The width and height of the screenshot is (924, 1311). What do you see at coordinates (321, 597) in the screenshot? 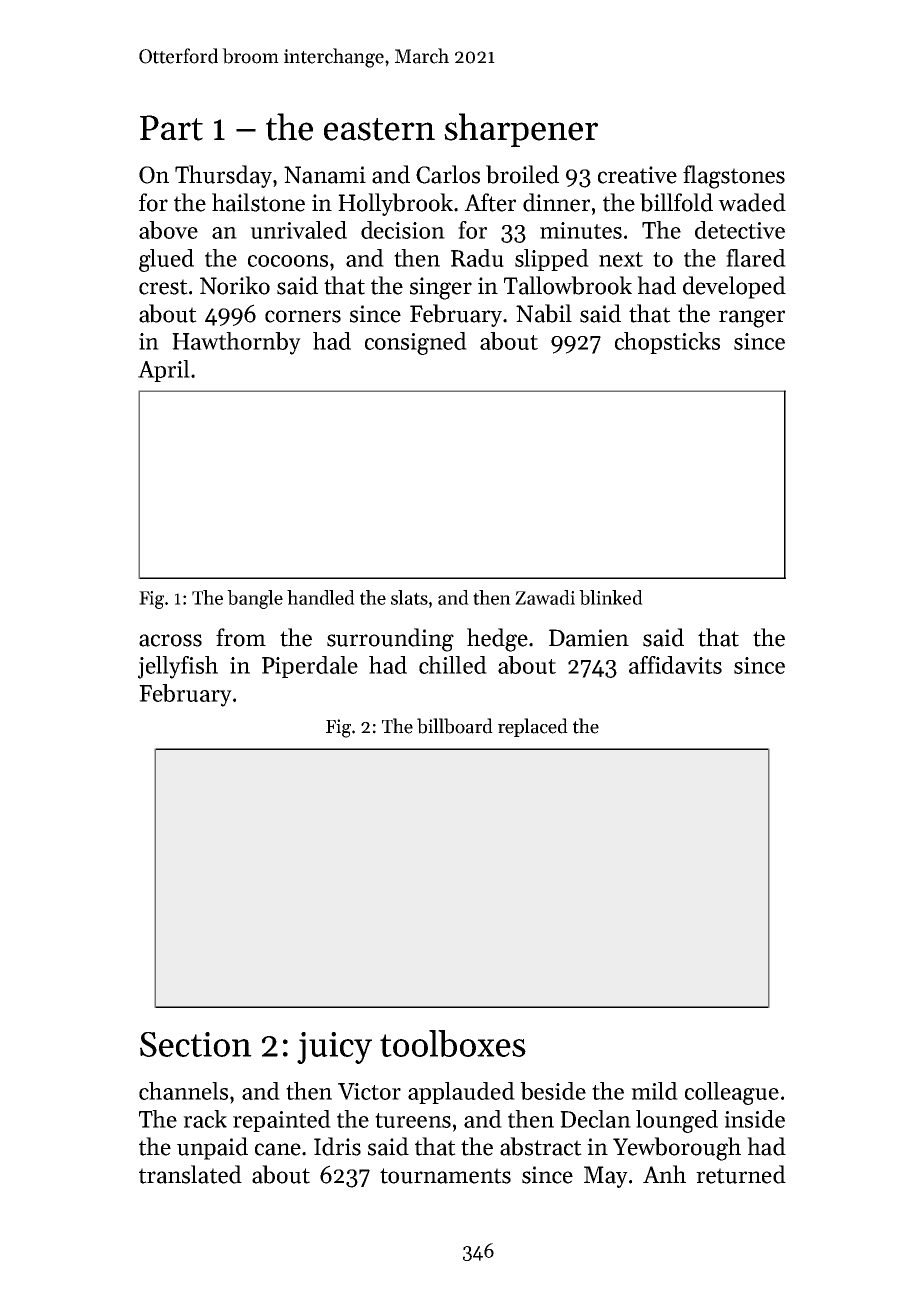
I see `handled` at bounding box center [321, 597].
